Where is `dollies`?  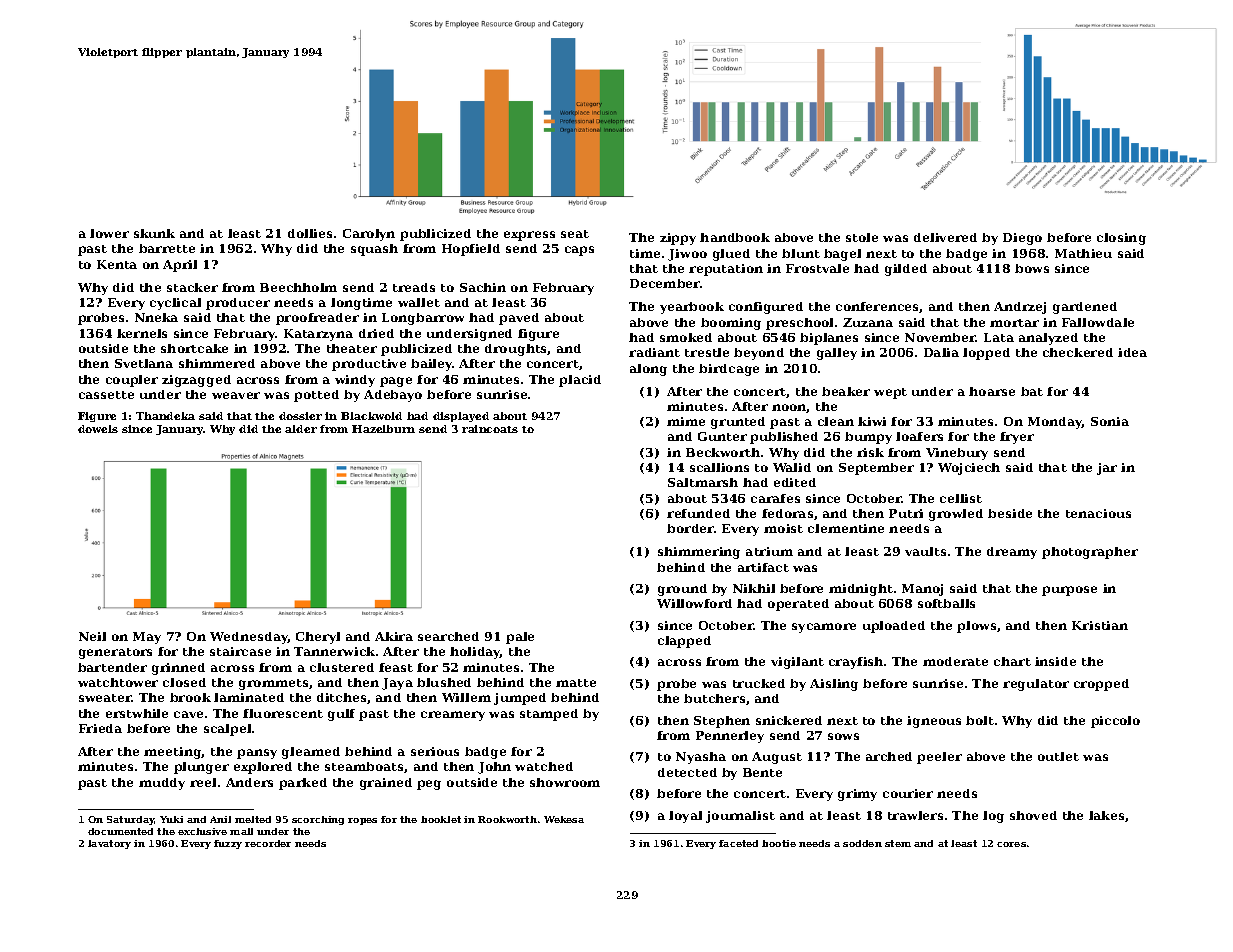 dollies is located at coordinates (310, 233).
